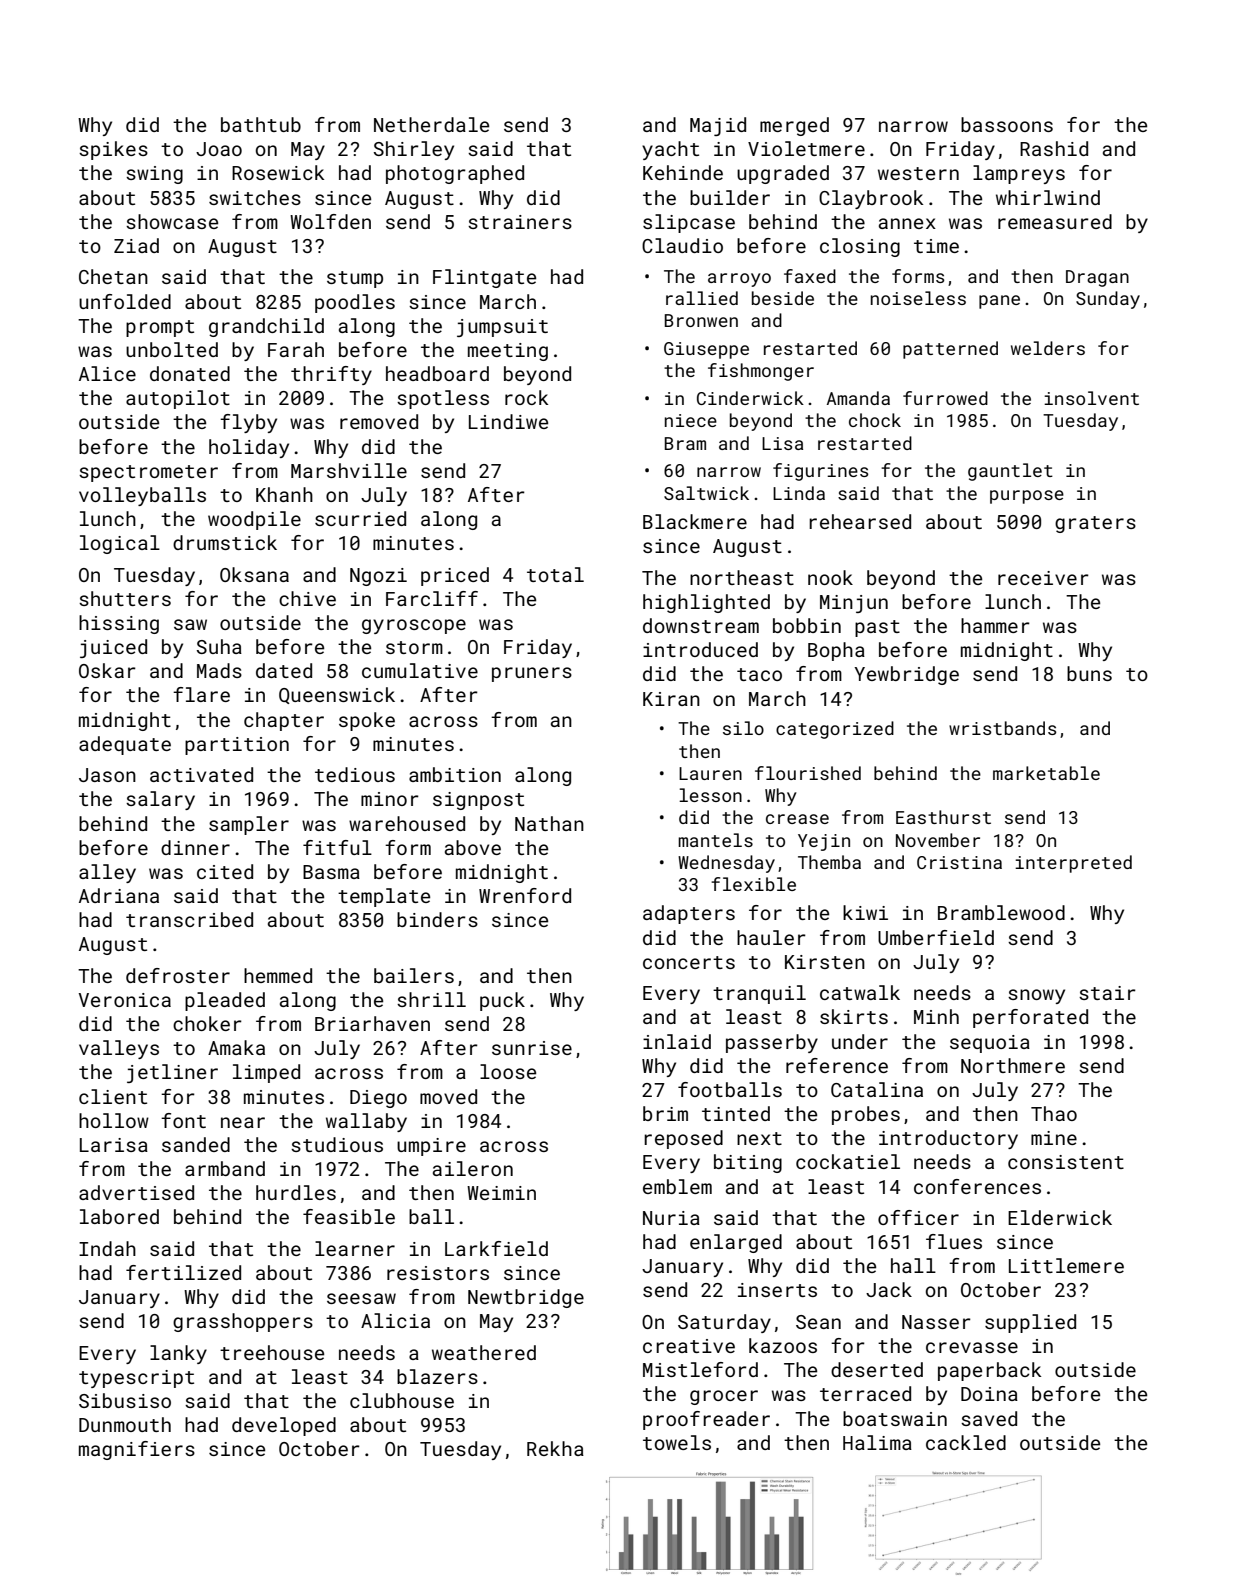 Image resolution: width=1233 pixels, height=1596 pixels. What do you see at coordinates (742, 577) in the screenshot?
I see `northeast` at bounding box center [742, 577].
